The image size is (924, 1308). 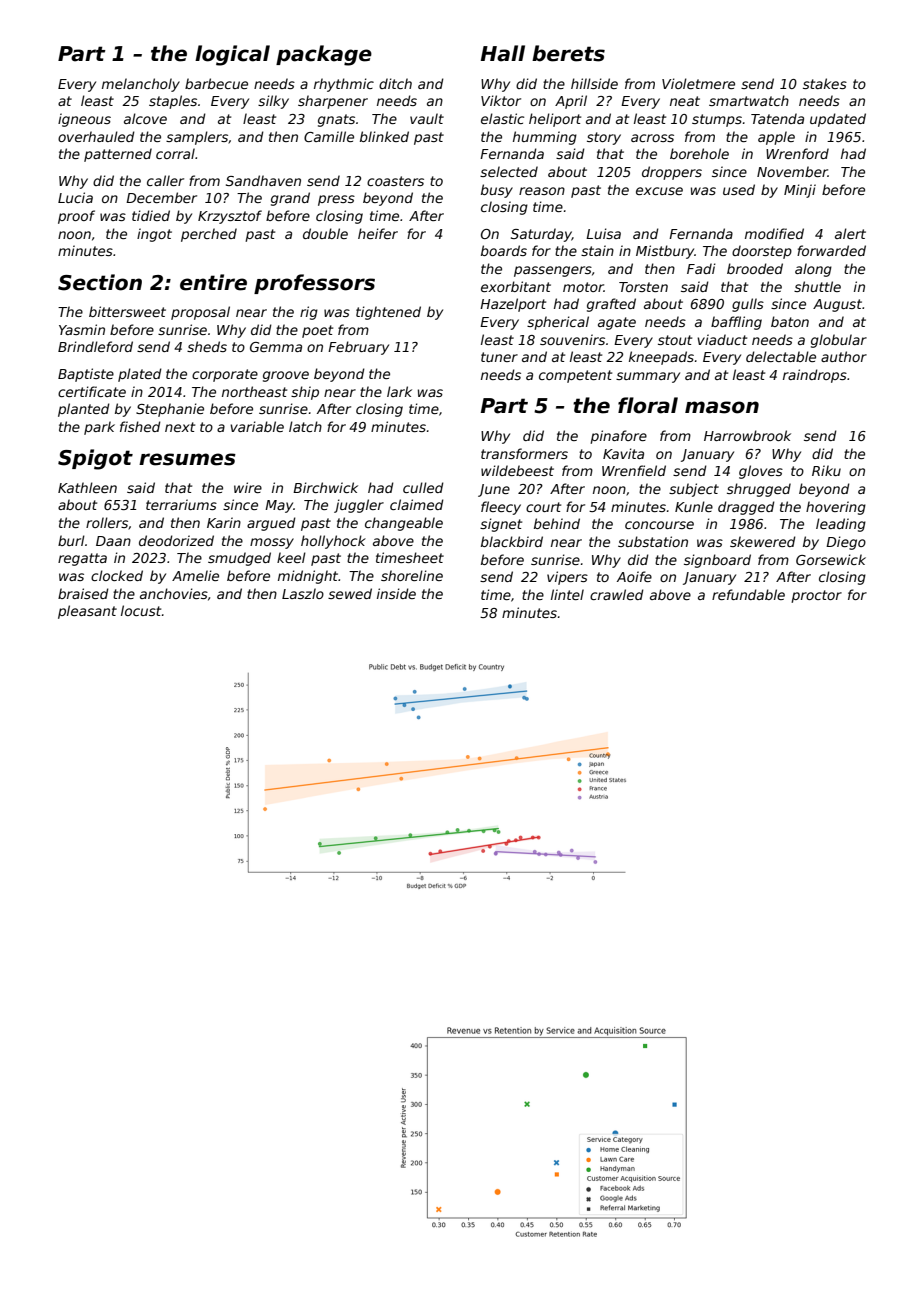 What do you see at coordinates (701, 268) in the screenshot?
I see `Fadi` at bounding box center [701, 268].
